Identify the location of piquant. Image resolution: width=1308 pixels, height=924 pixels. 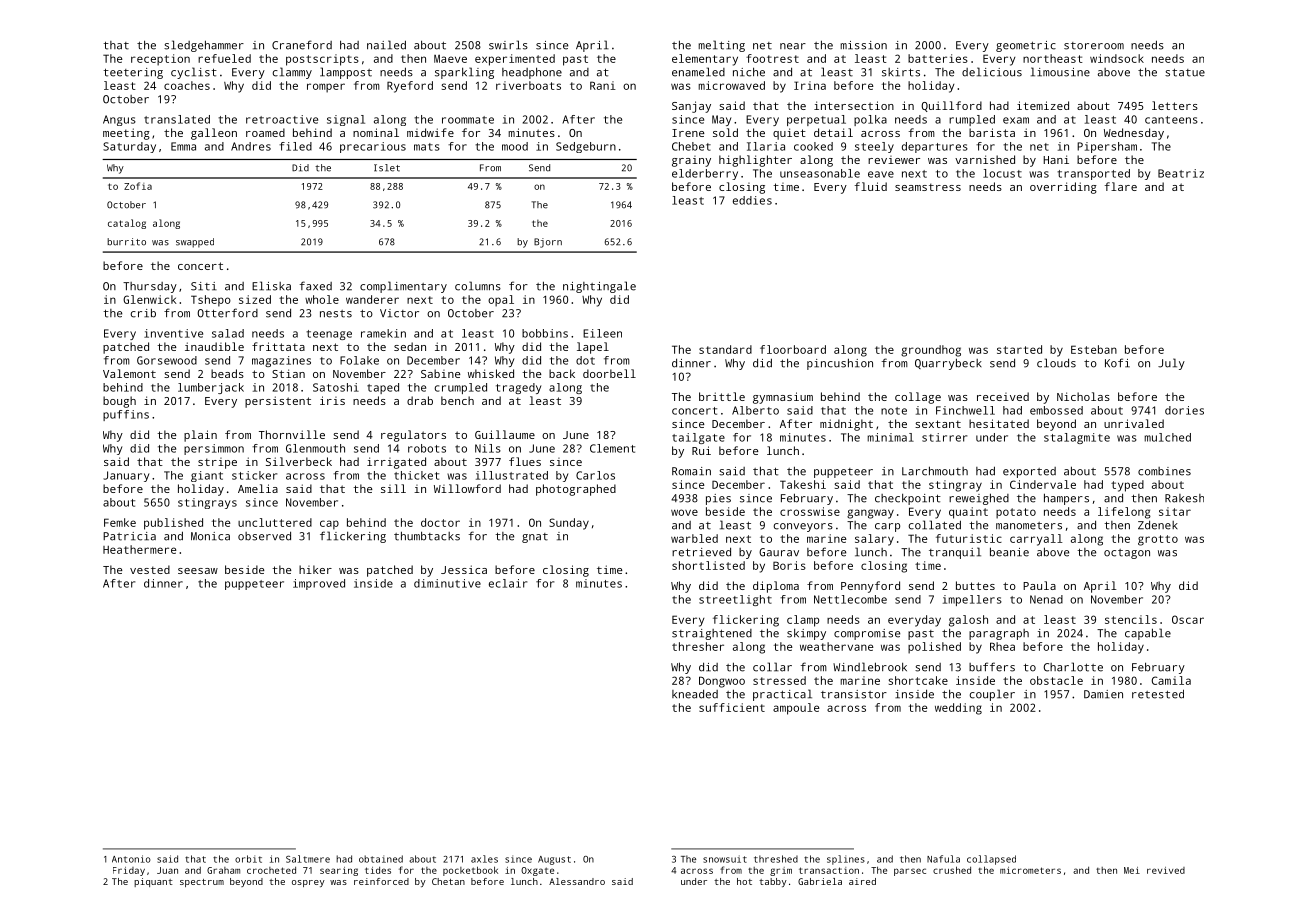
(153, 882).
